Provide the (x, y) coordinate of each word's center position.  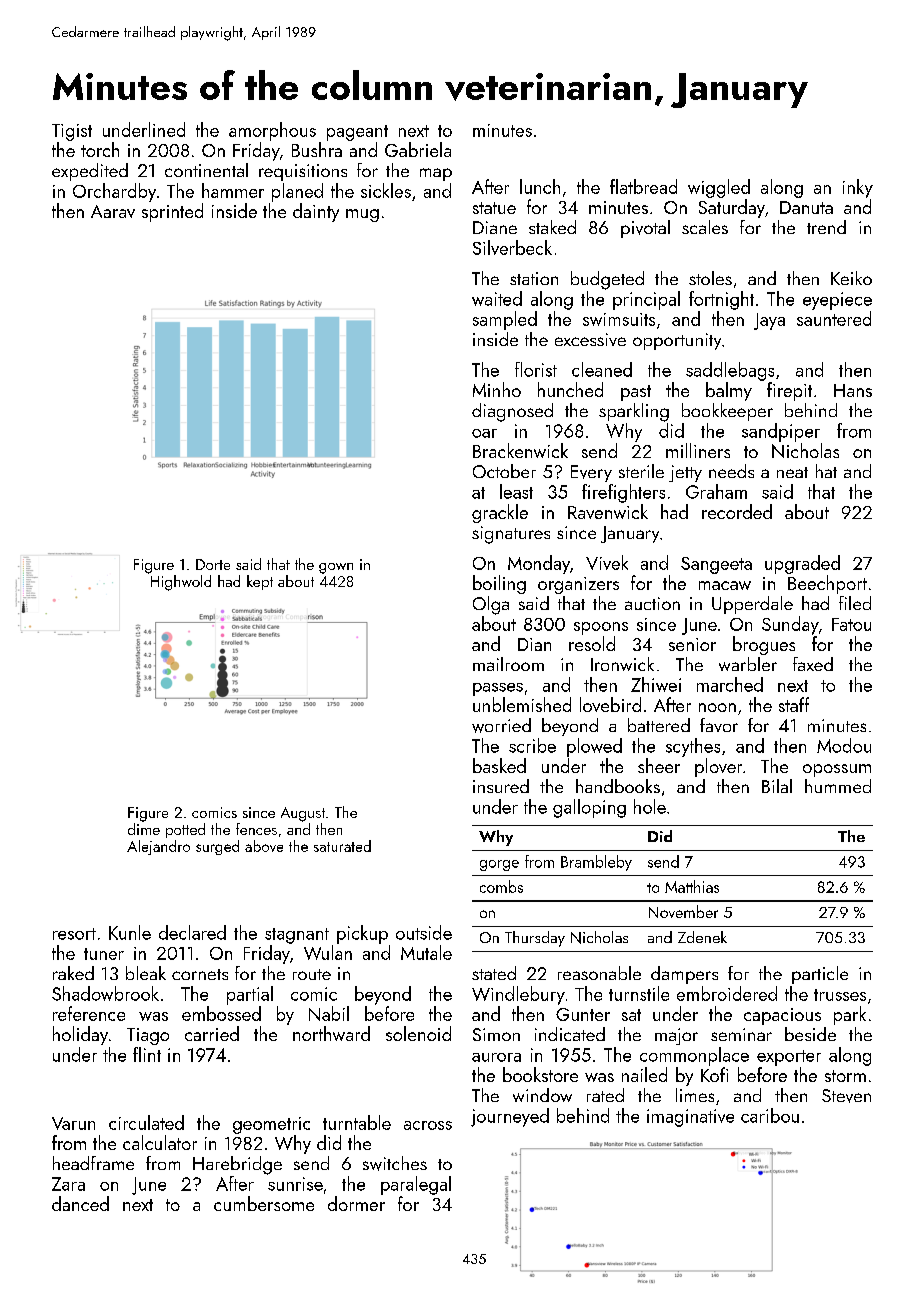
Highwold (181, 583)
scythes (693, 747)
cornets (200, 974)
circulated (146, 1122)
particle (820, 975)
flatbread (643, 186)
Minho (497, 389)
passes (498, 689)
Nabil (329, 1013)
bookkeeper (727, 412)
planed (297, 192)
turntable (357, 1122)
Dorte (213, 564)
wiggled (719, 188)
